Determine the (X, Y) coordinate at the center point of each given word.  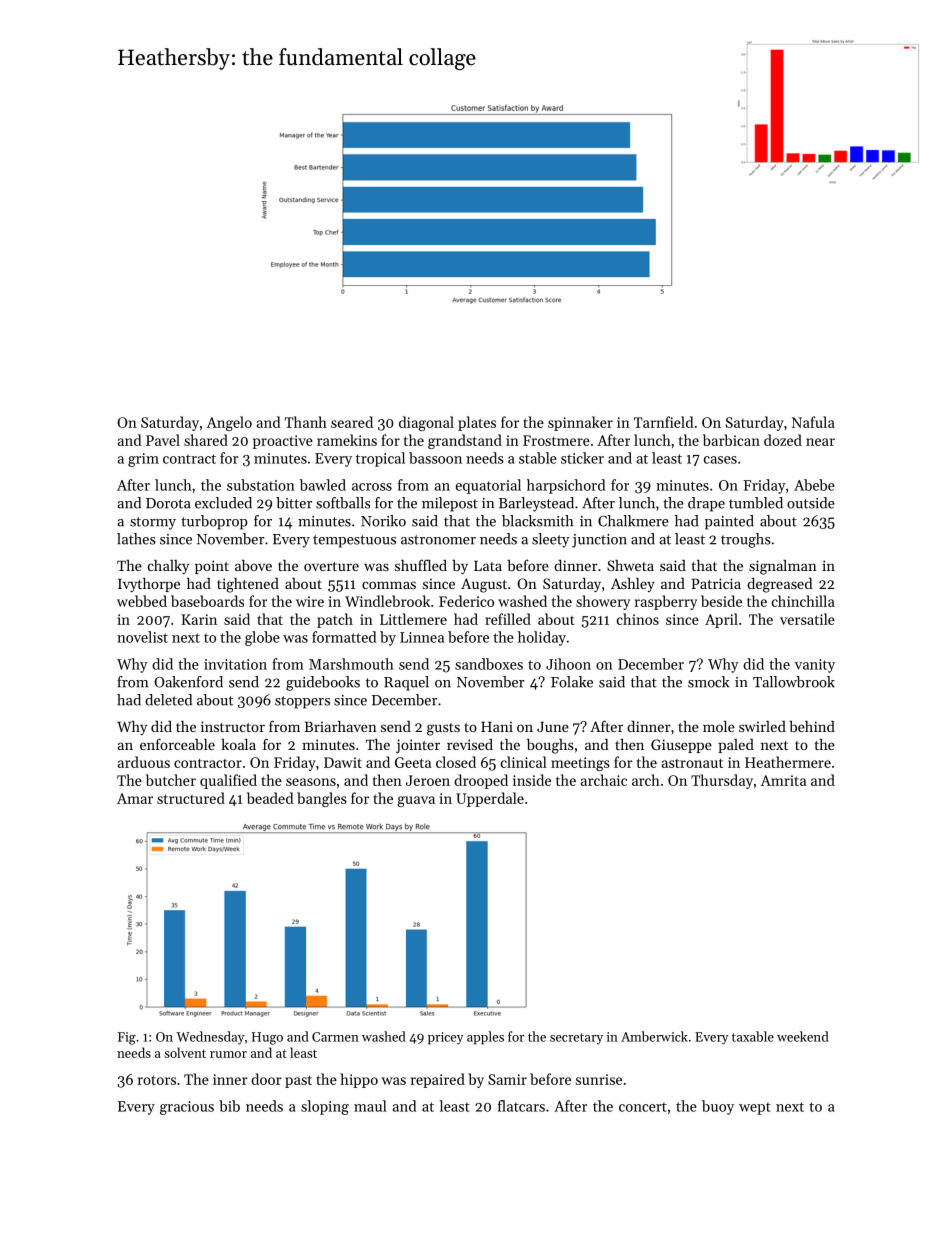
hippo (359, 1080)
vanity (814, 666)
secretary (576, 1039)
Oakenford (188, 682)
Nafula (813, 422)
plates (477, 423)
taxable (753, 1036)
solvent (185, 1052)
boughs (550, 746)
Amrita (783, 780)
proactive (283, 442)
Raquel (406, 683)
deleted (168, 700)
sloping (325, 1107)
